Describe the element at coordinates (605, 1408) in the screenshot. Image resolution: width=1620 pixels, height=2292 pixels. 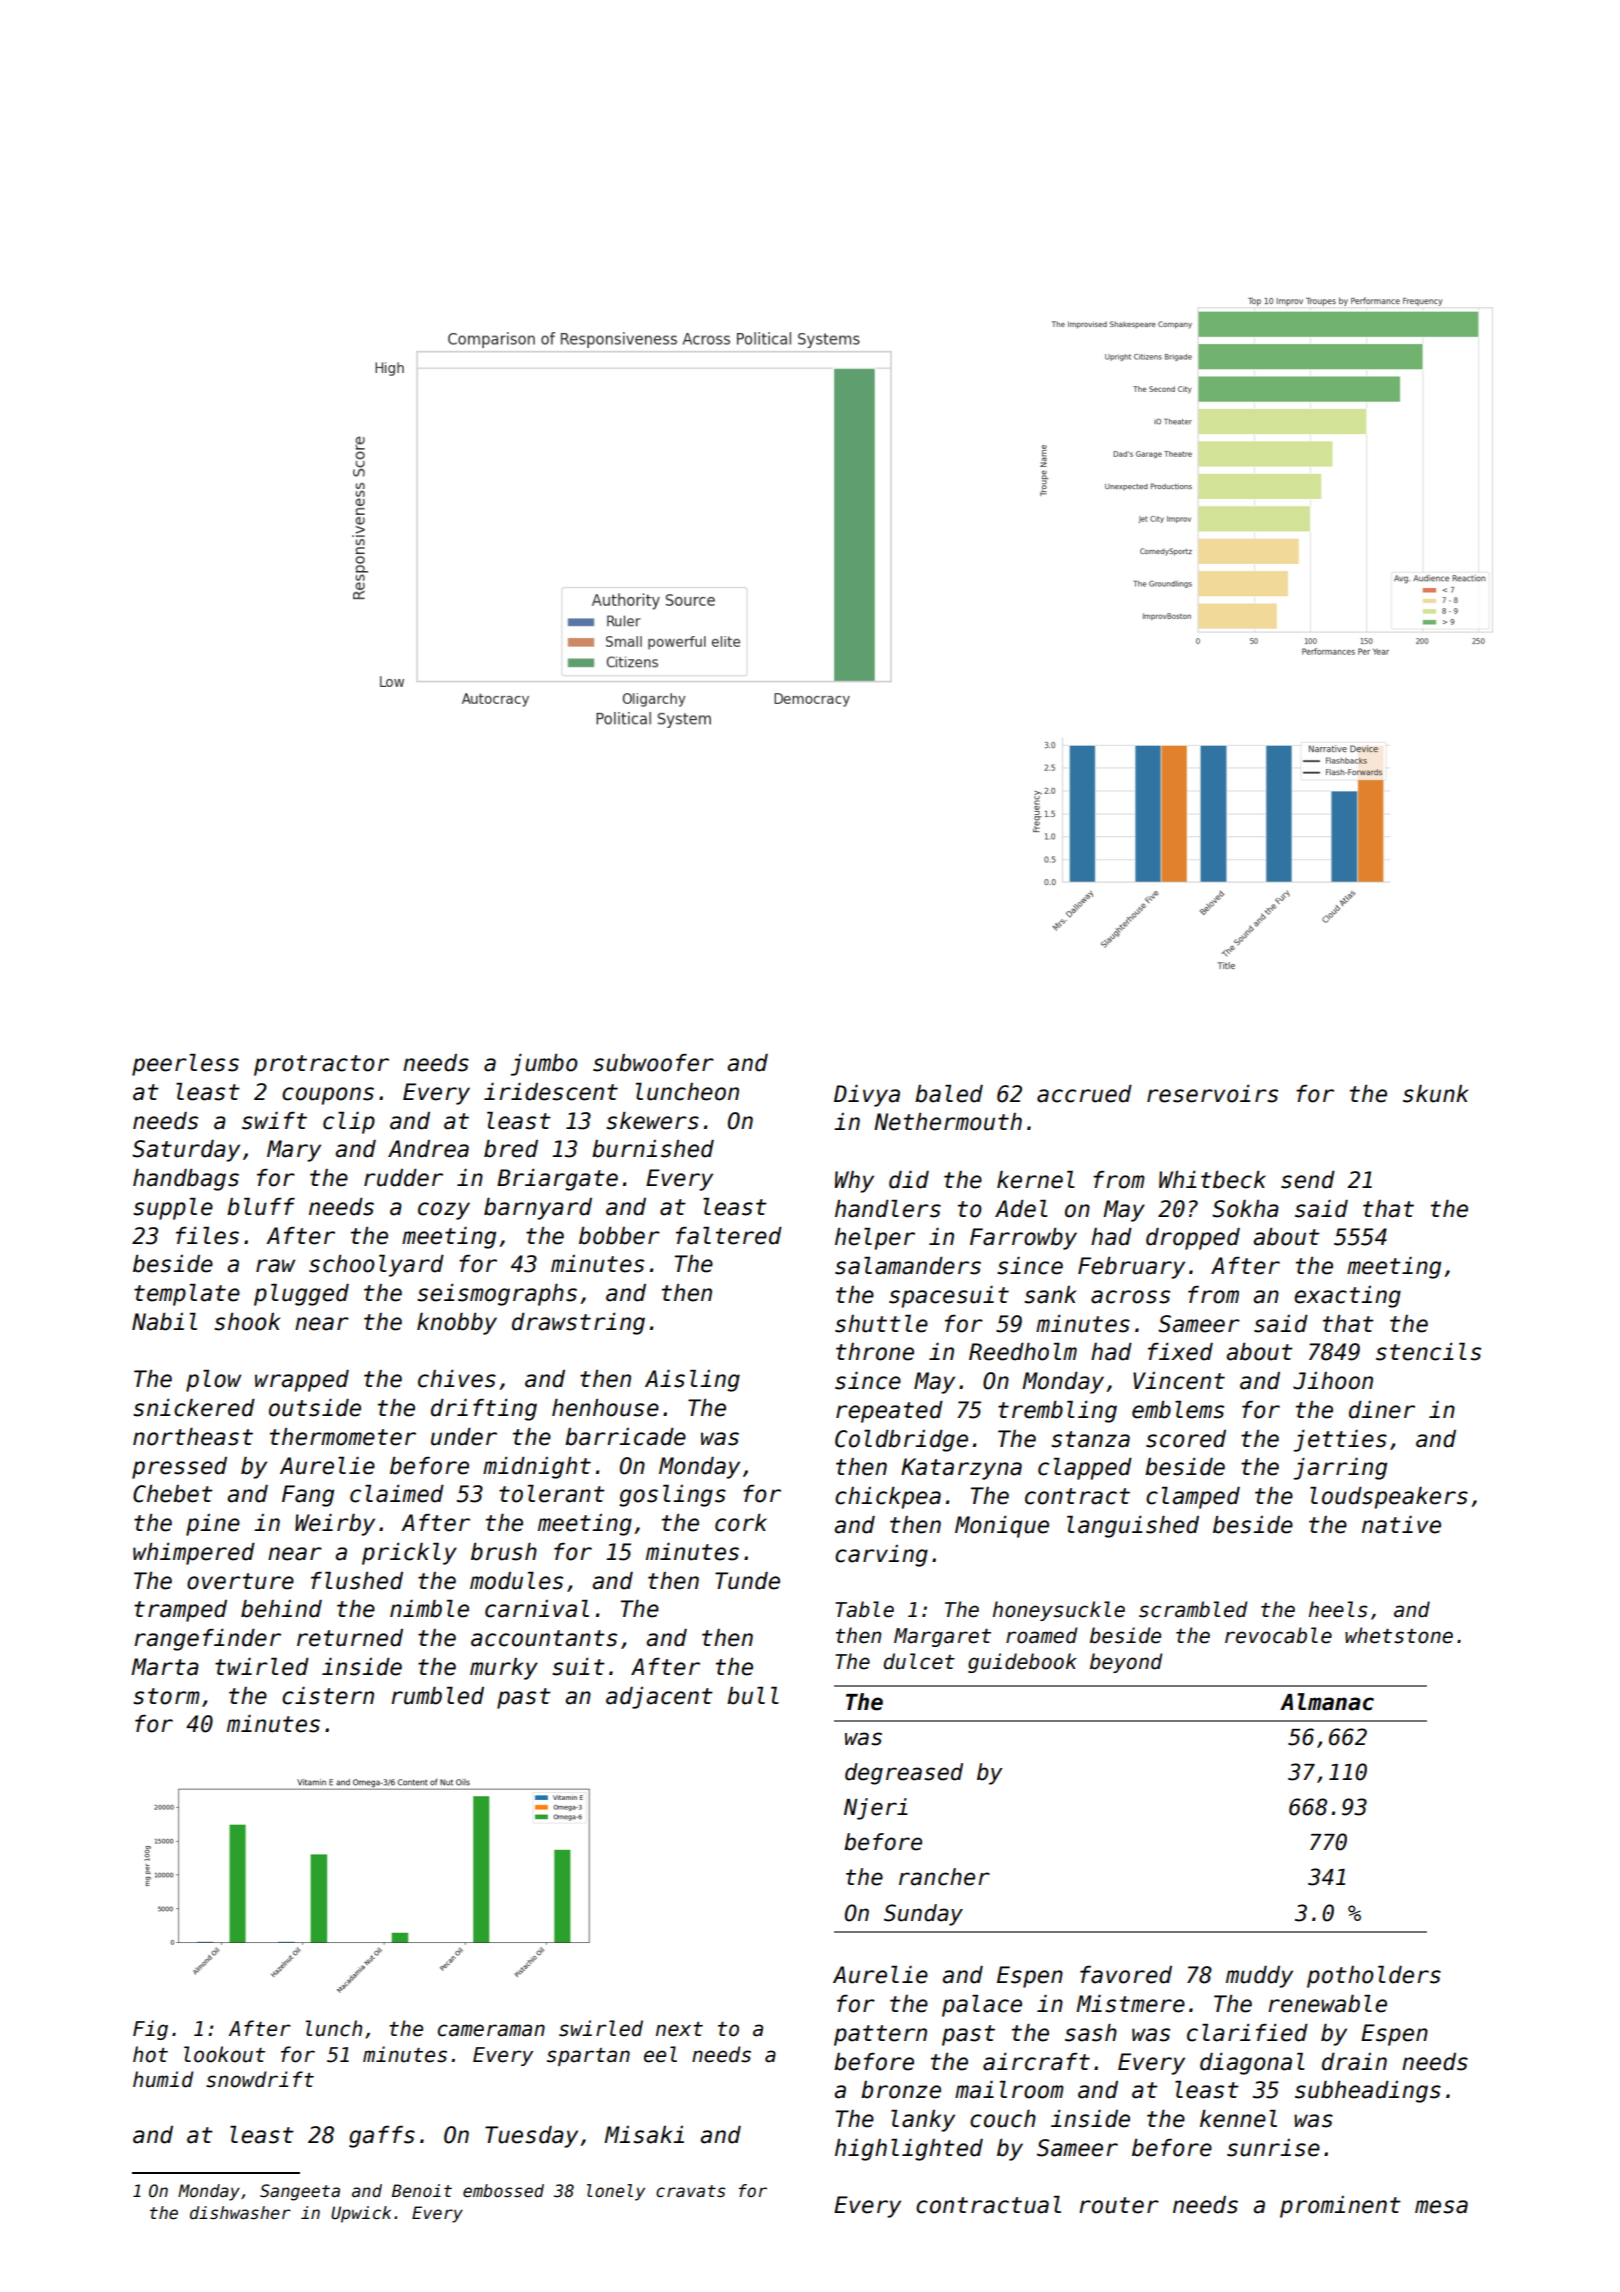
I see `henhouse` at that location.
